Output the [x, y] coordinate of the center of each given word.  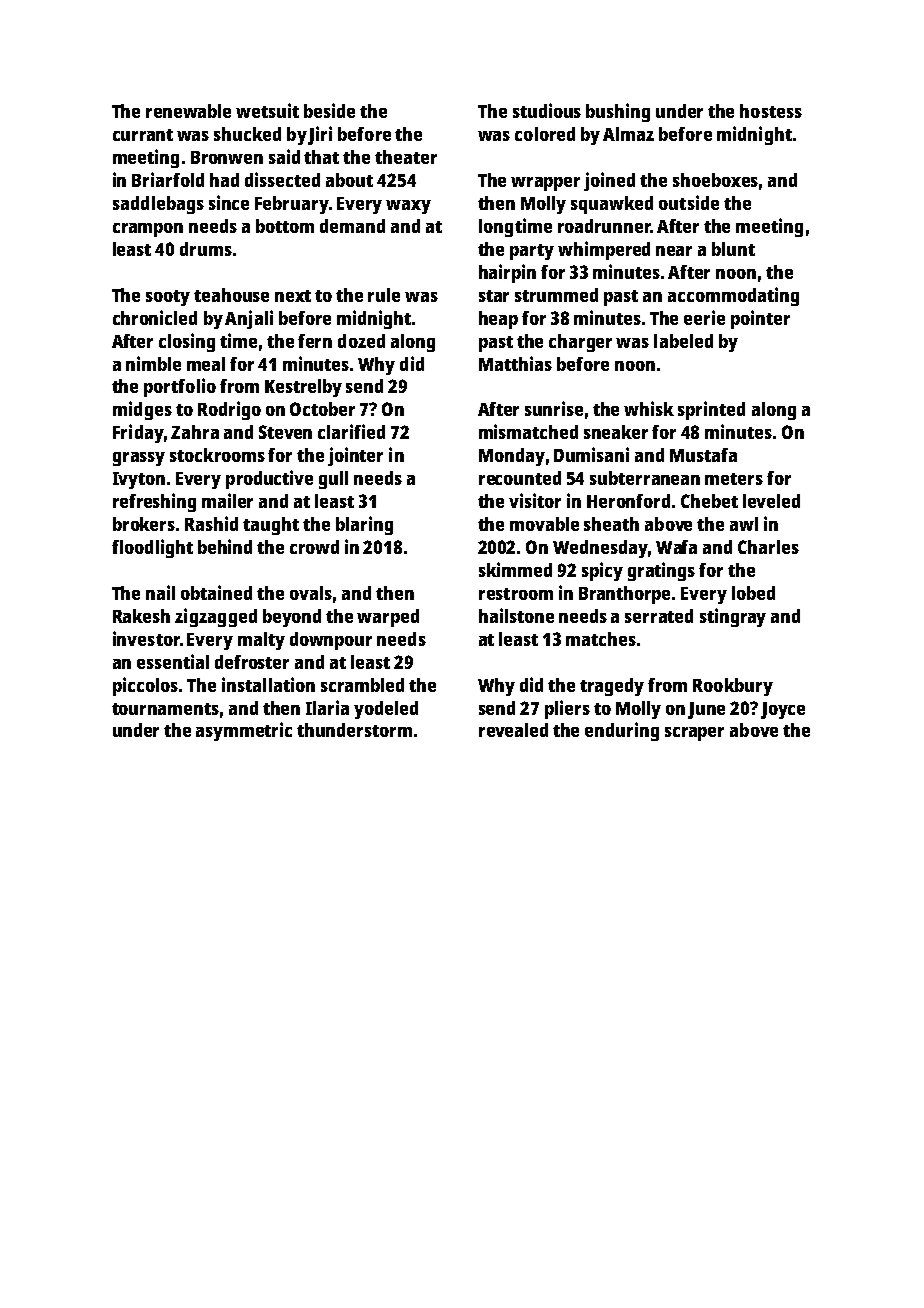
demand [352, 226]
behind [225, 546]
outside [689, 202]
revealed [513, 730]
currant [143, 135]
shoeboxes [715, 180]
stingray [733, 617]
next [293, 296]
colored [545, 134]
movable [544, 524]
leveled [771, 501]
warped [388, 618]
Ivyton [139, 480]
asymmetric [244, 731]
